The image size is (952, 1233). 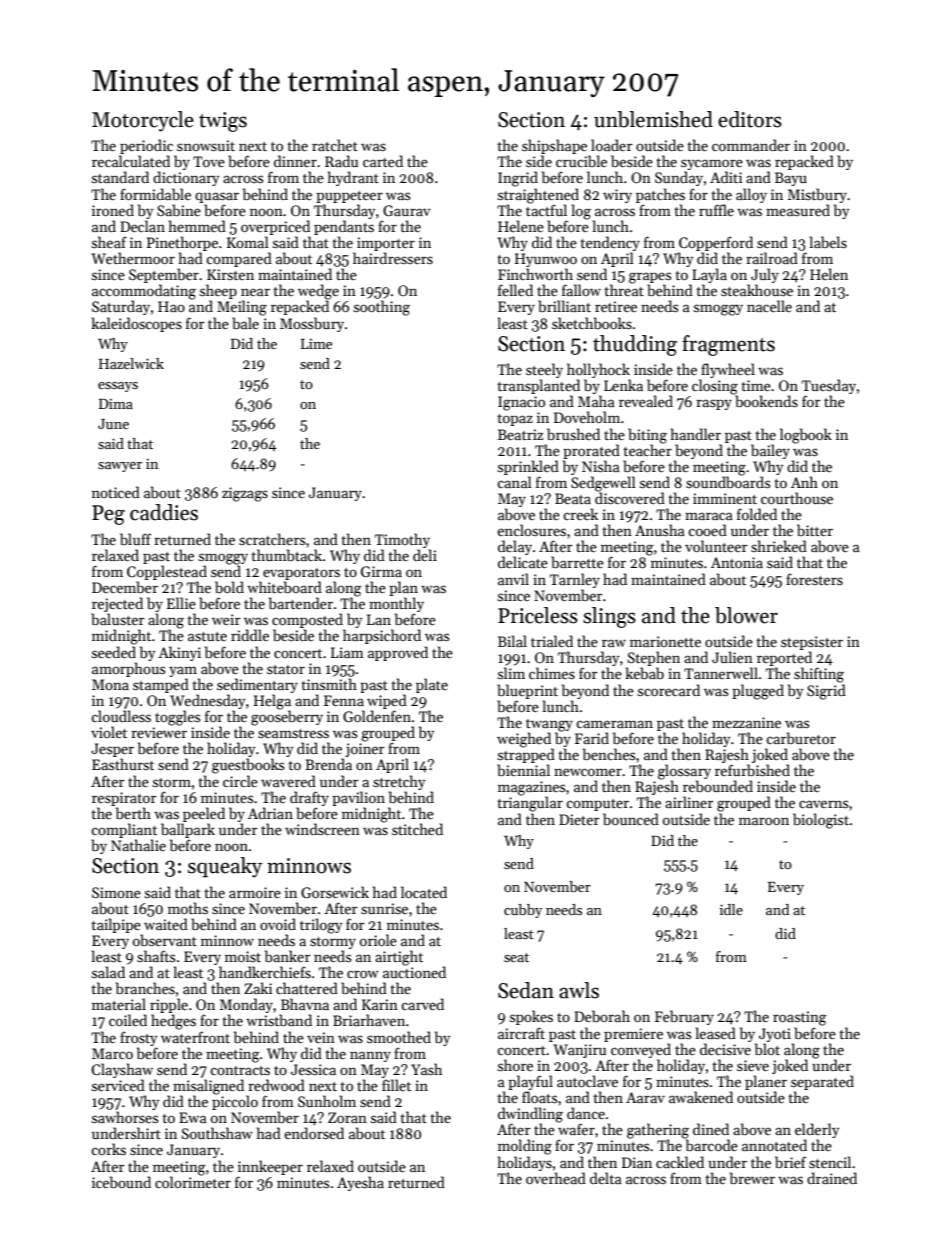 I want to click on Southshaw, so click(x=217, y=1133).
